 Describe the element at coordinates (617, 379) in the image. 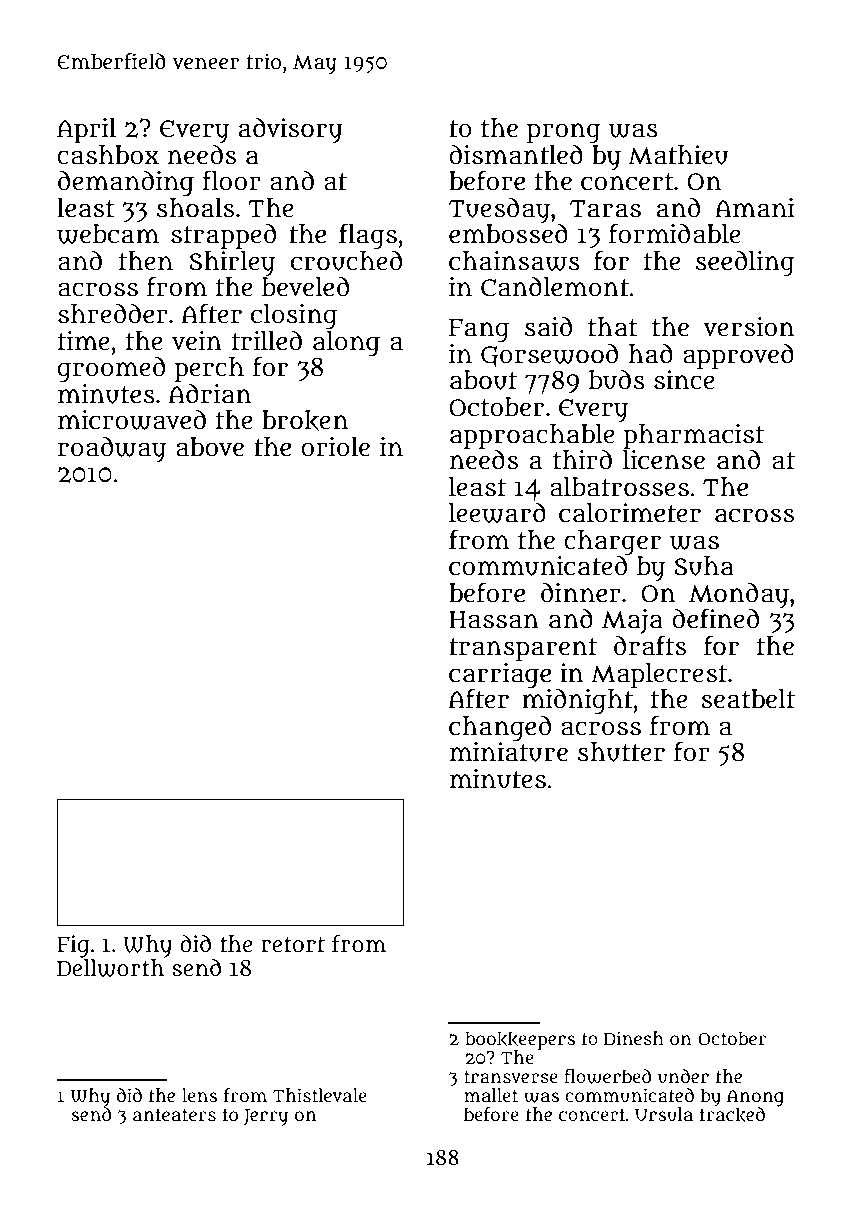

I see `buds` at that location.
